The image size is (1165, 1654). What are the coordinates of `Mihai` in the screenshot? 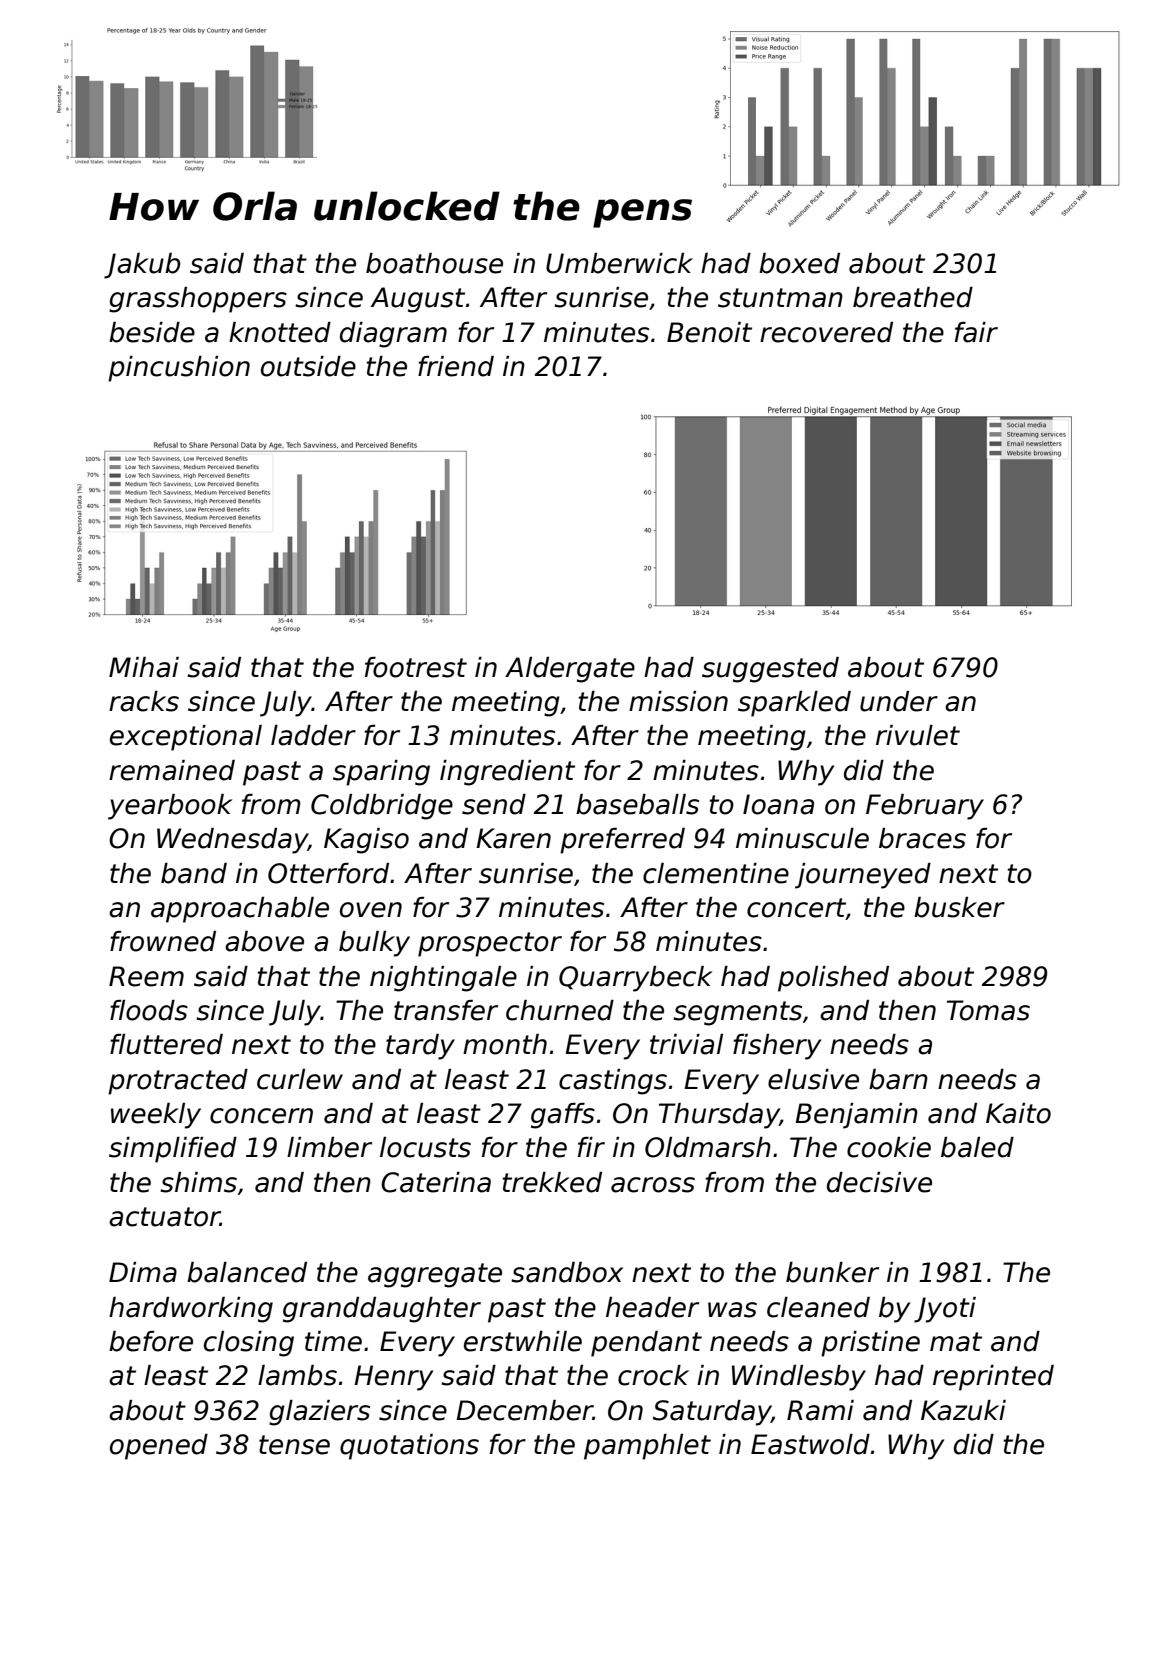 It's located at (144, 667).
